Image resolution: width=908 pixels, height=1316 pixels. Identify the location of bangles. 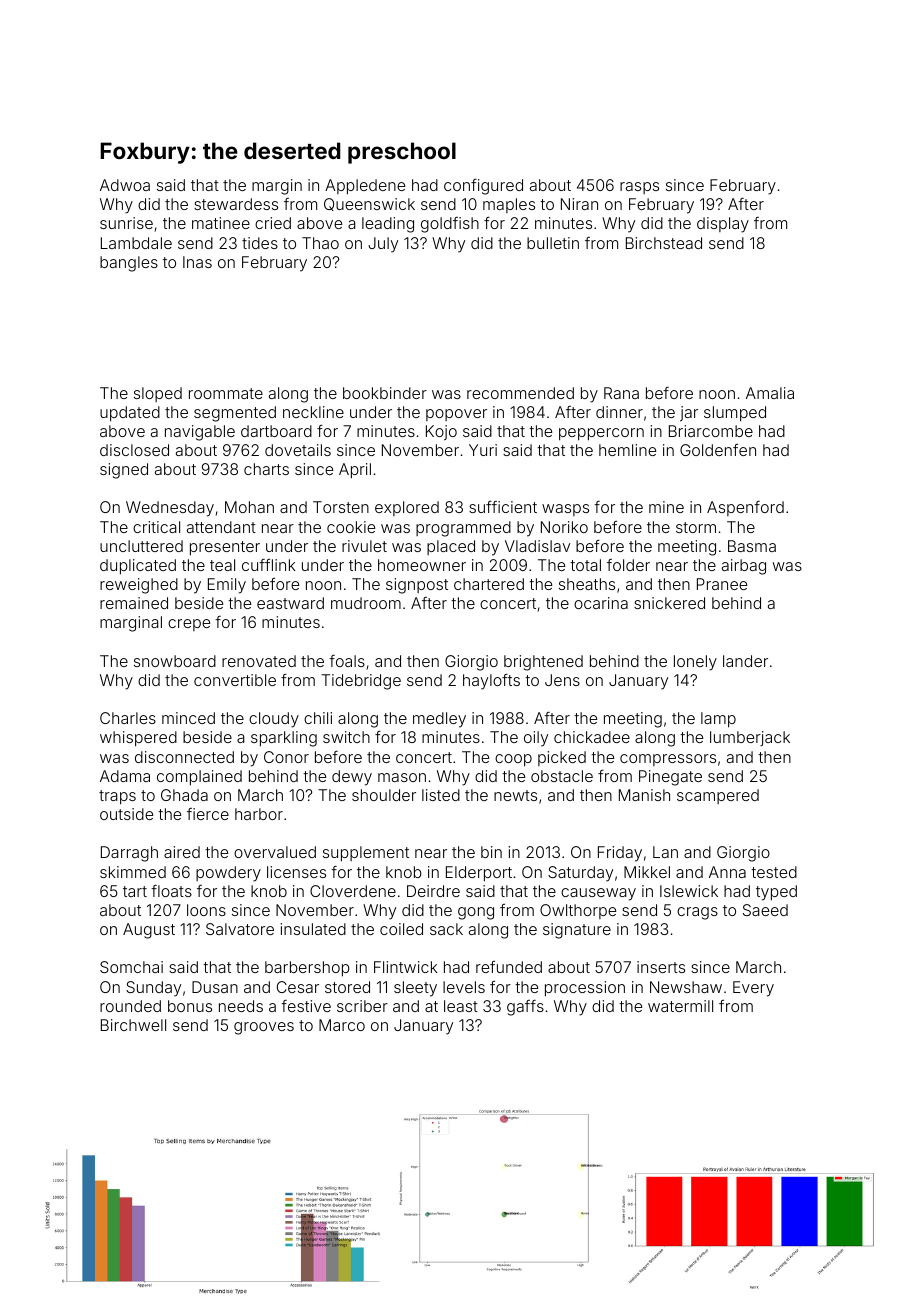
(129, 264).
